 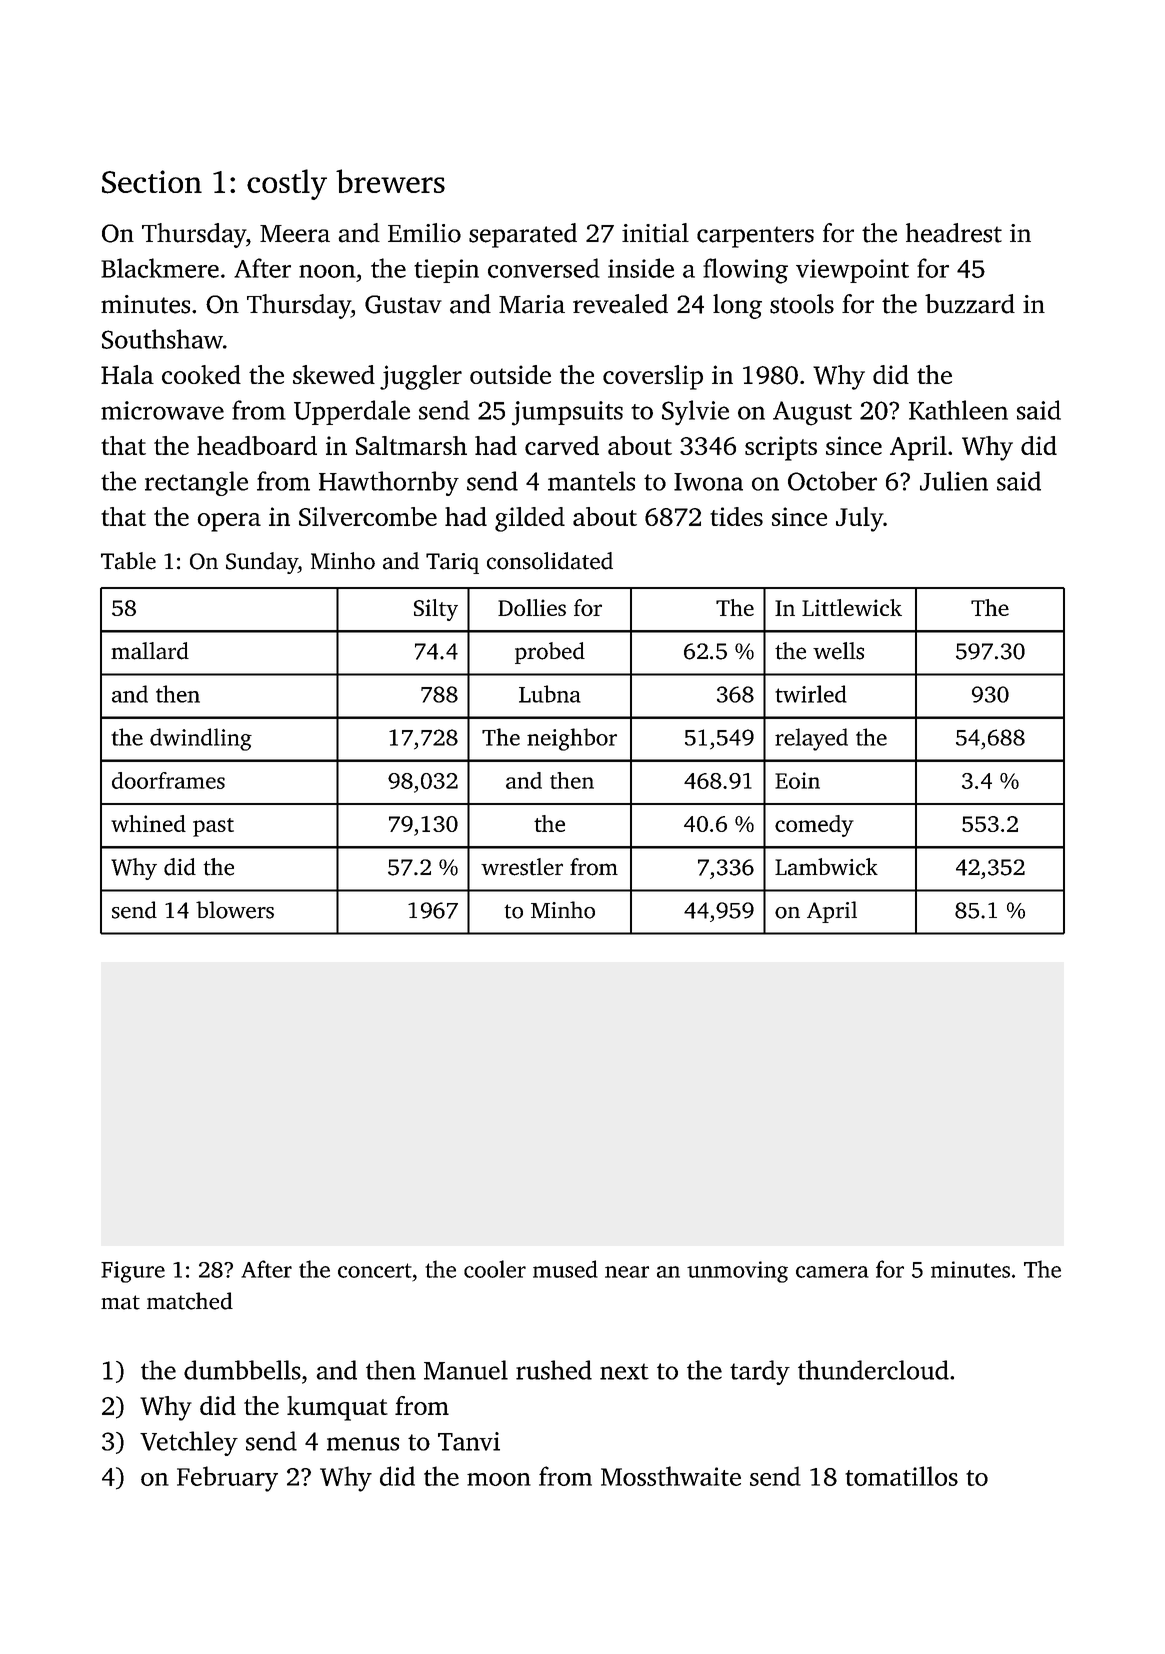 I want to click on initial, so click(x=655, y=233).
